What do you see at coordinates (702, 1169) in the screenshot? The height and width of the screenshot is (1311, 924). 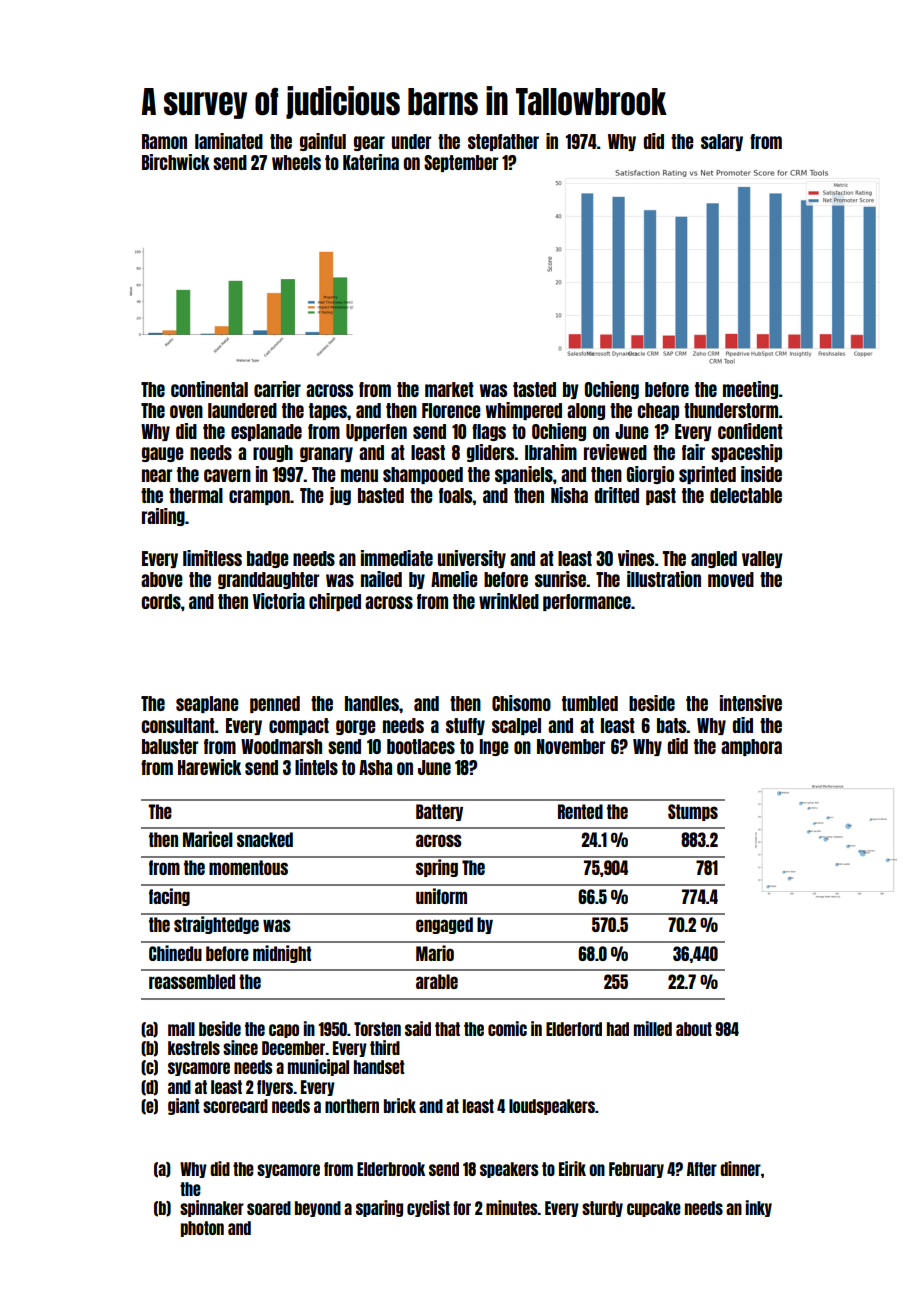 I see `After` at bounding box center [702, 1169].
